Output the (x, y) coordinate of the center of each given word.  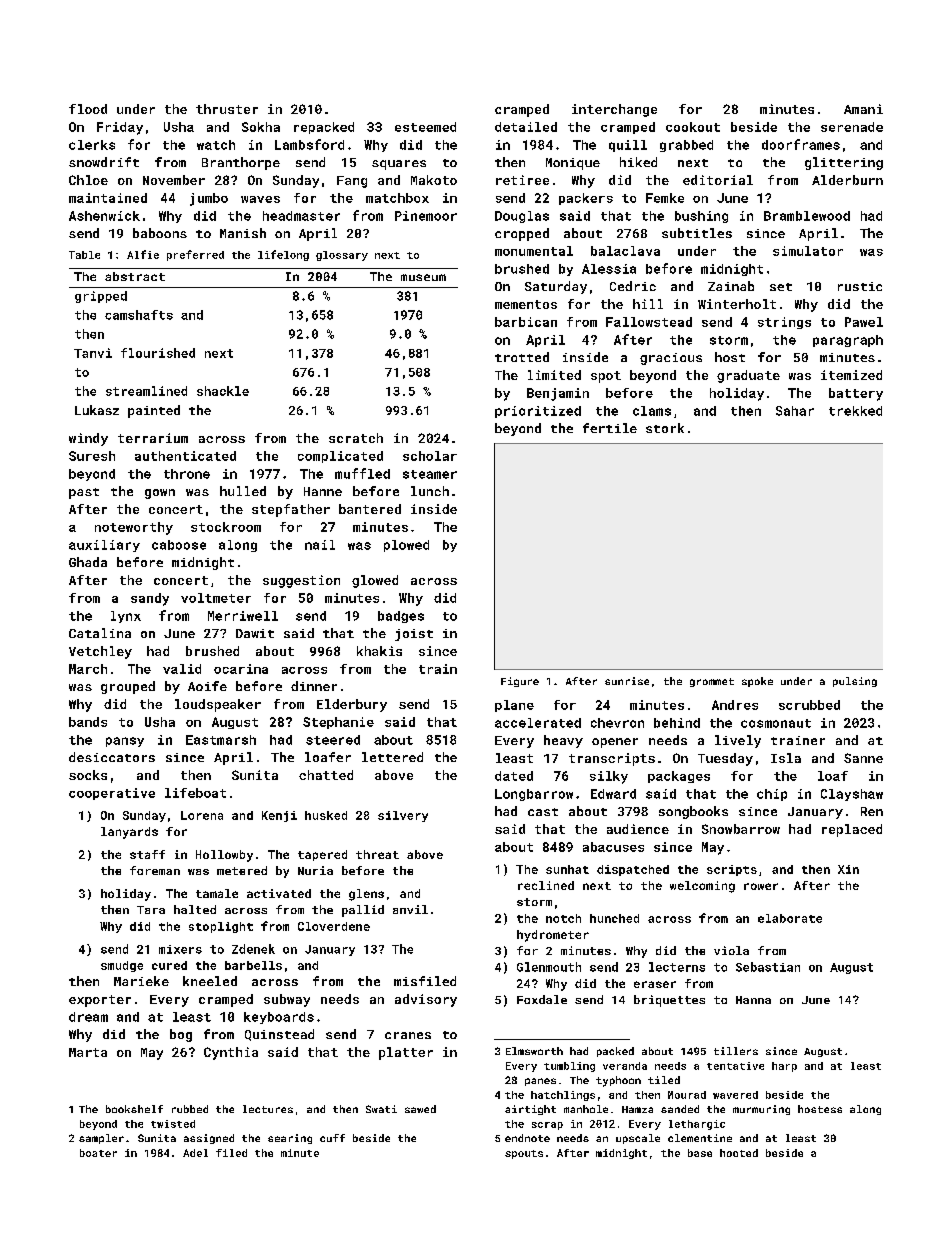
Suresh (92, 456)
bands (88, 722)
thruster (227, 109)
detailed (526, 127)
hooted (739, 1153)
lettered (392, 757)
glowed (375, 581)
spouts (524, 1154)
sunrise (627, 681)
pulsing (855, 682)
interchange (614, 110)
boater (98, 1153)
